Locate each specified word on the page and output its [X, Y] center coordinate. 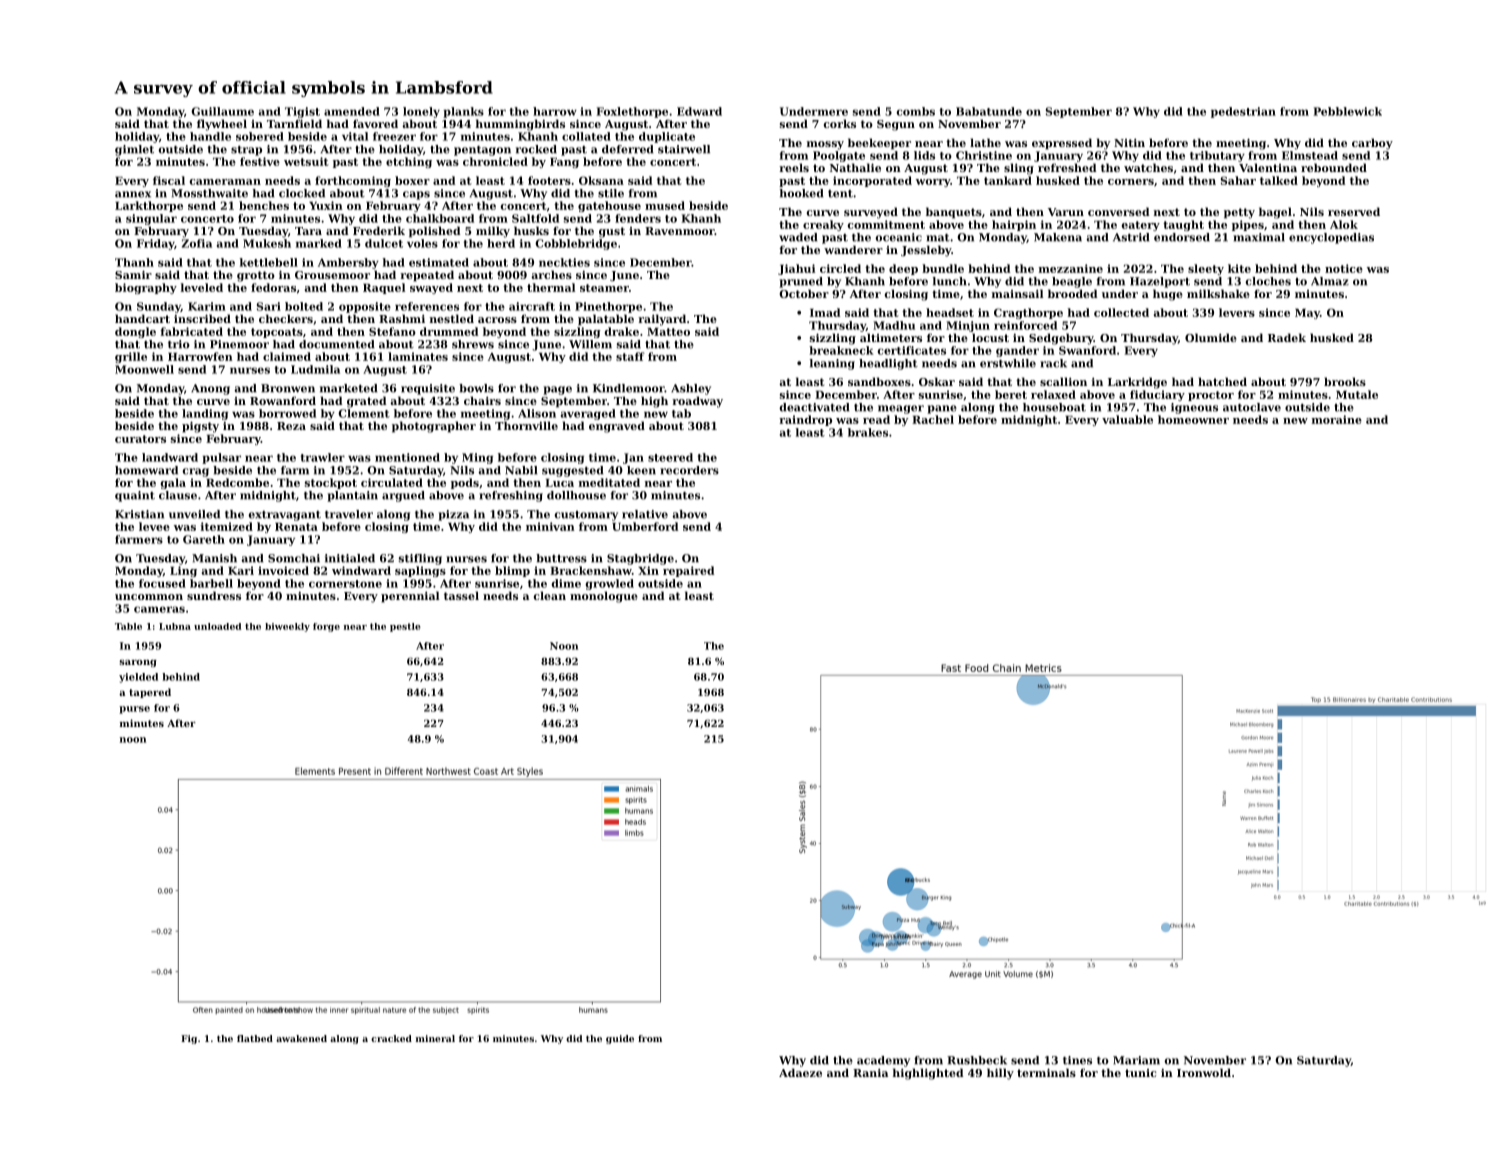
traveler [349, 514]
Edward [699, 111]
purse [134, 710]
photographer [434, 427]
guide [620, 1039]
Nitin [1129, 143]
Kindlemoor [629, 388]
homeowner [1193, 419]
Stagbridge [640, 559]
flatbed [255, 1038]
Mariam [1136, 1060]
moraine [1337, 419]
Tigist [302, 112]
